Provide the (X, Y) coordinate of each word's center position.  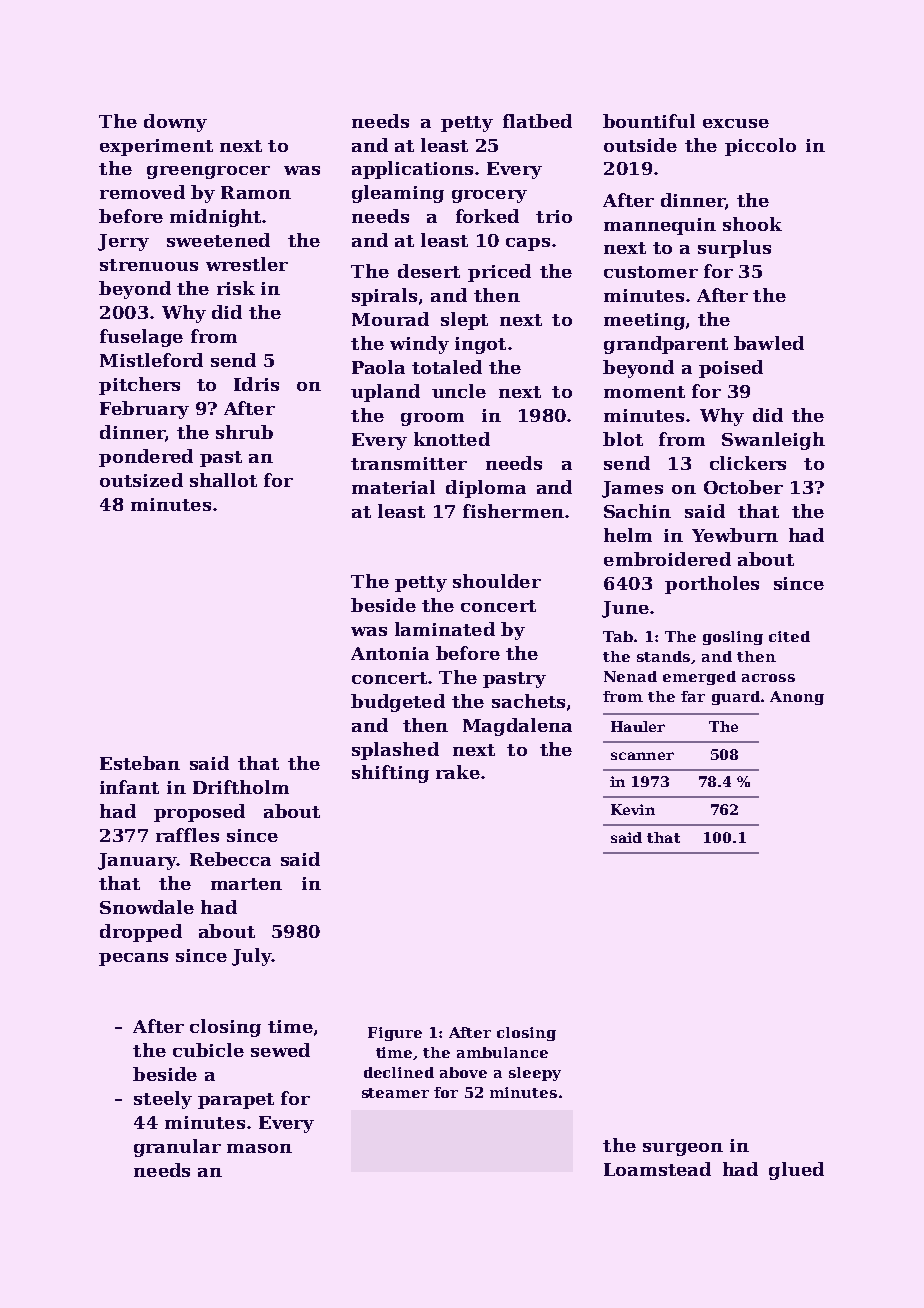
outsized (141, 480)
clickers (748, 463)
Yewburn (735, 535)
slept (464, 321)
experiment (156, 147)
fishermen (513, 511)
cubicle (208, 1050)
